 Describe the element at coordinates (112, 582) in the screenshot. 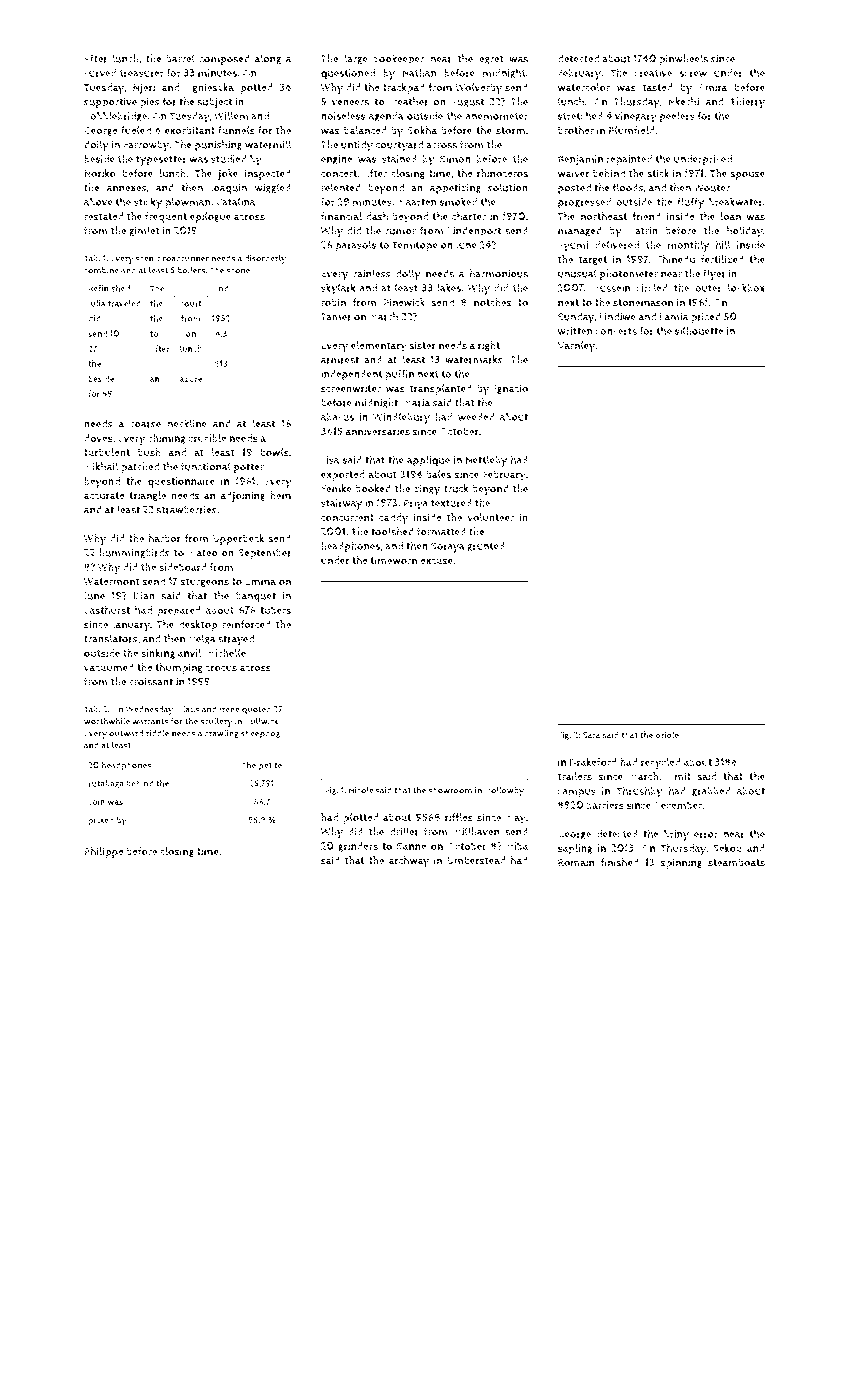

I see `Watermont` at that location.
